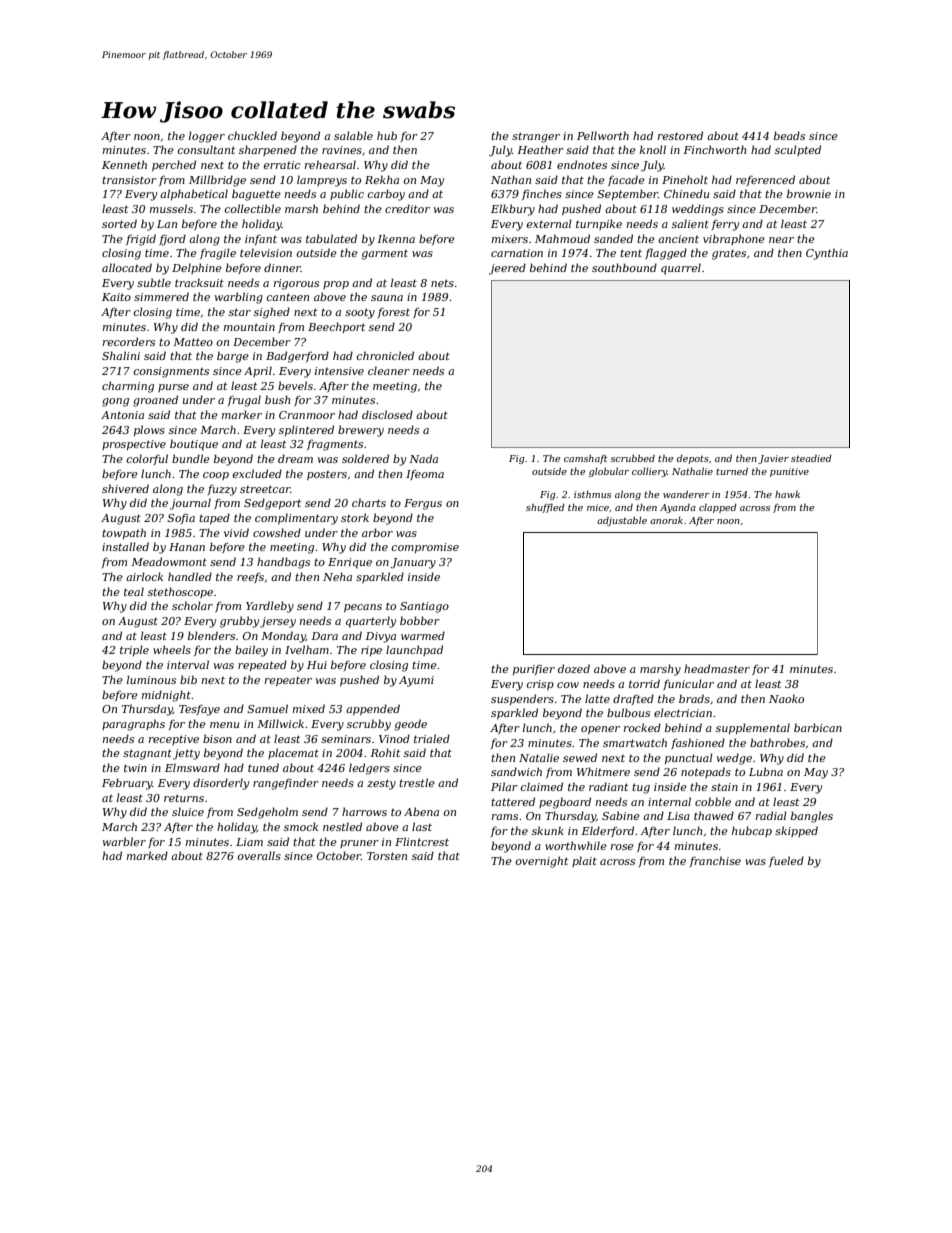 The height and width of the image is (1233, 952). What do you see at coordinates (541, 862) in the image?
I see `overnight` at bounding box center [541, 862].
